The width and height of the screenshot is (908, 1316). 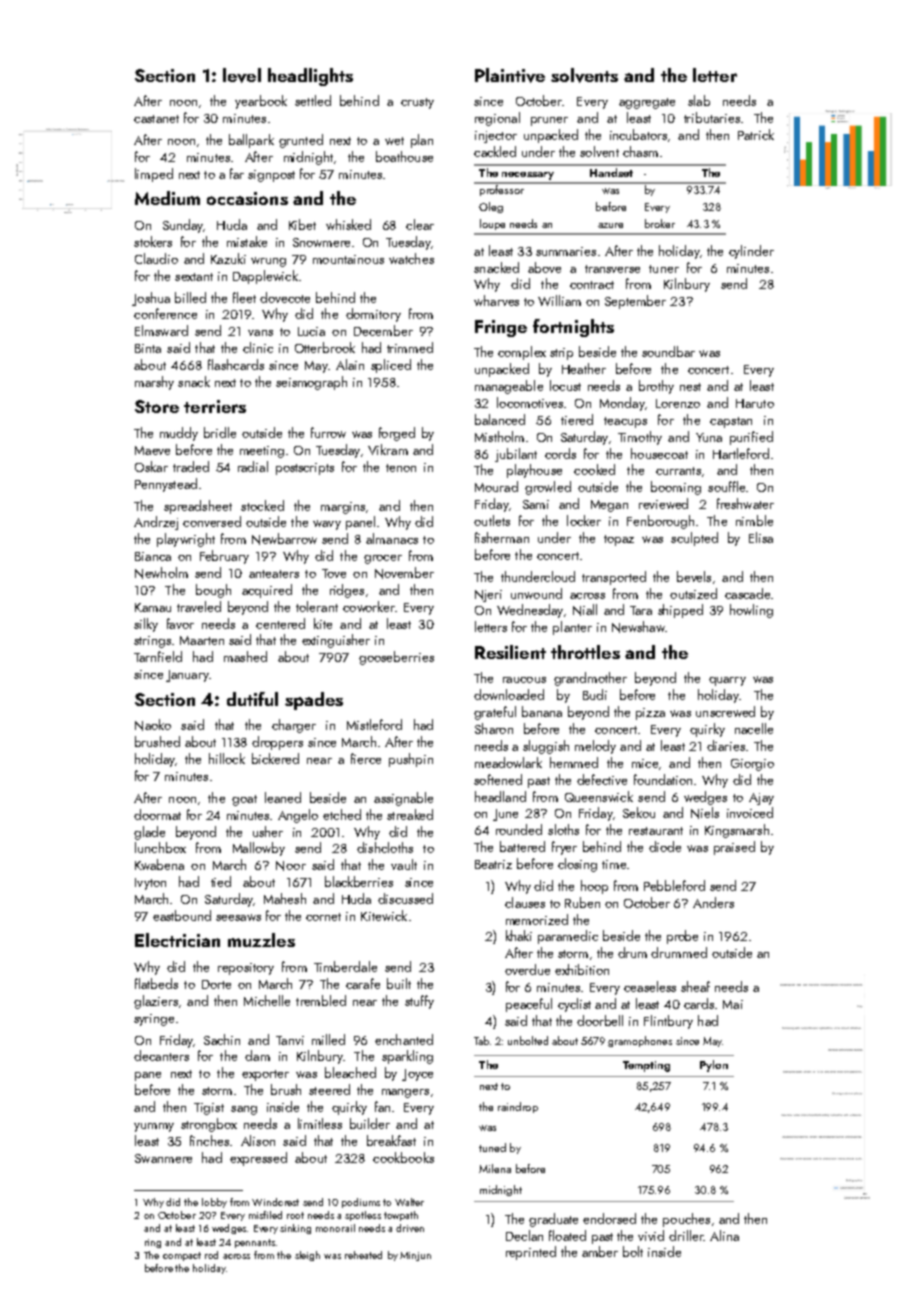 What do you see at coordinates (261, 102) in the screenshot?
I see `yearbook` at bounding box center [261, 102].
